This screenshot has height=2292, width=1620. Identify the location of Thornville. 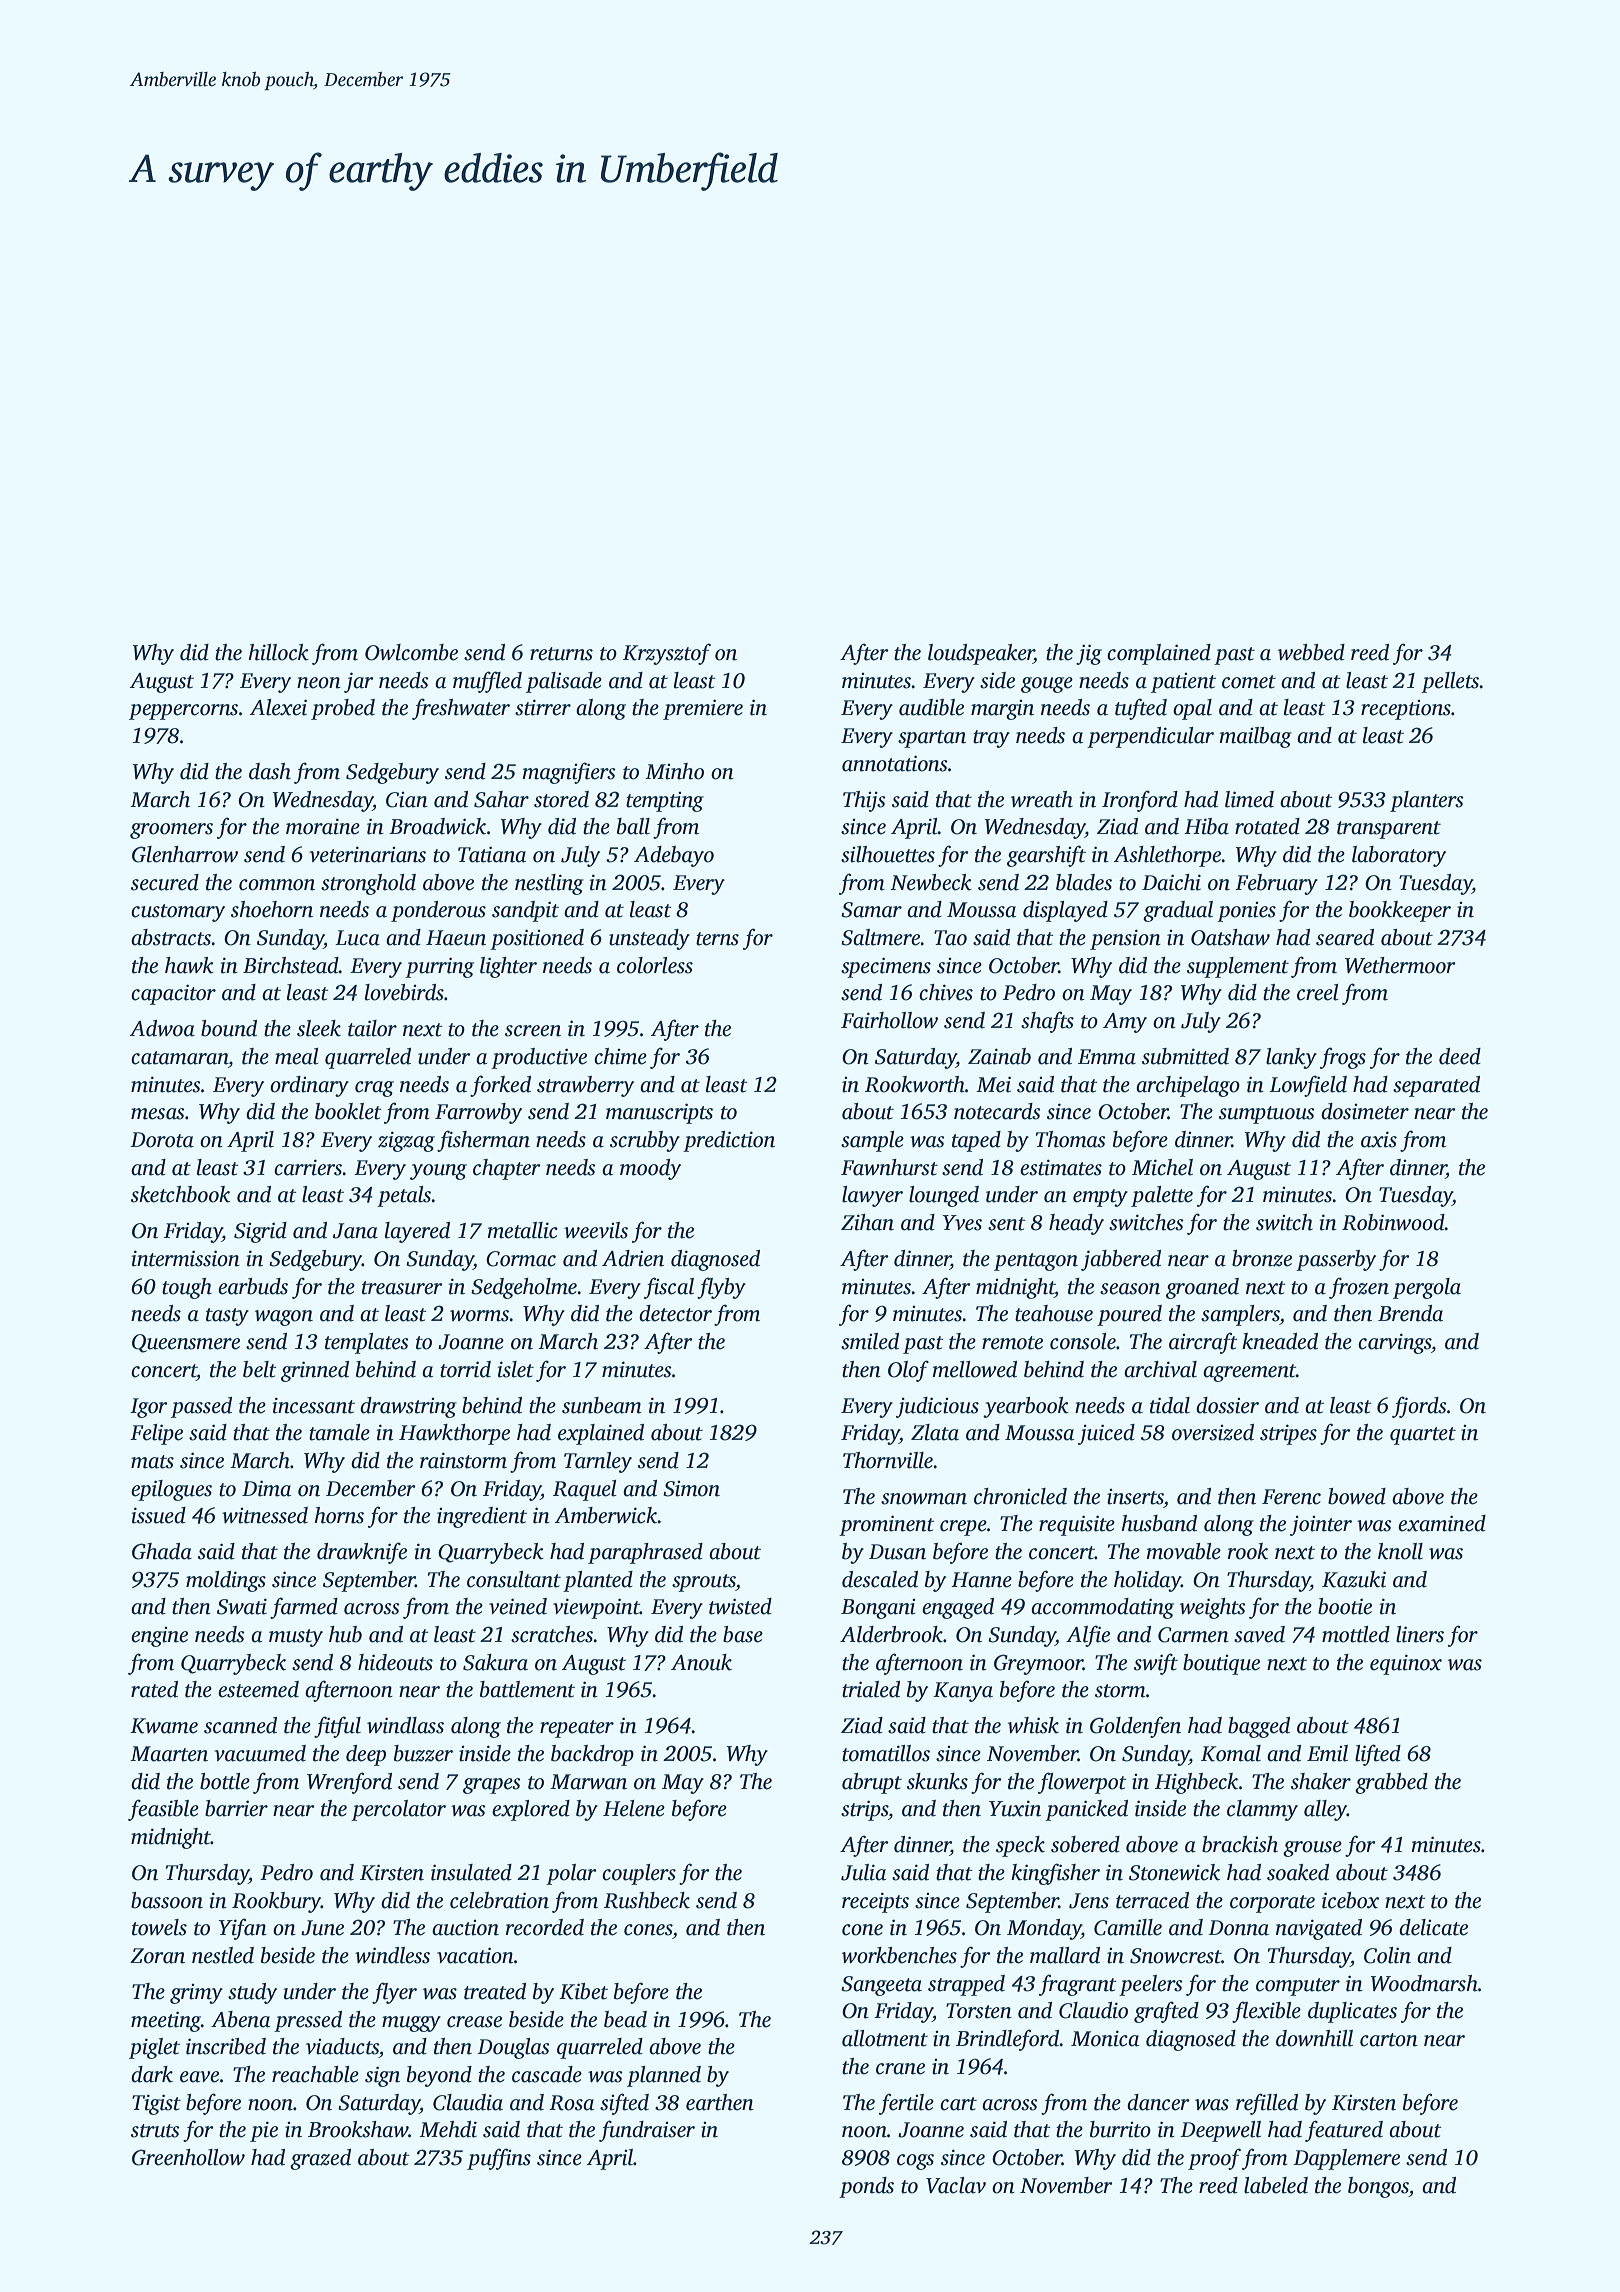
(888, 1460).
